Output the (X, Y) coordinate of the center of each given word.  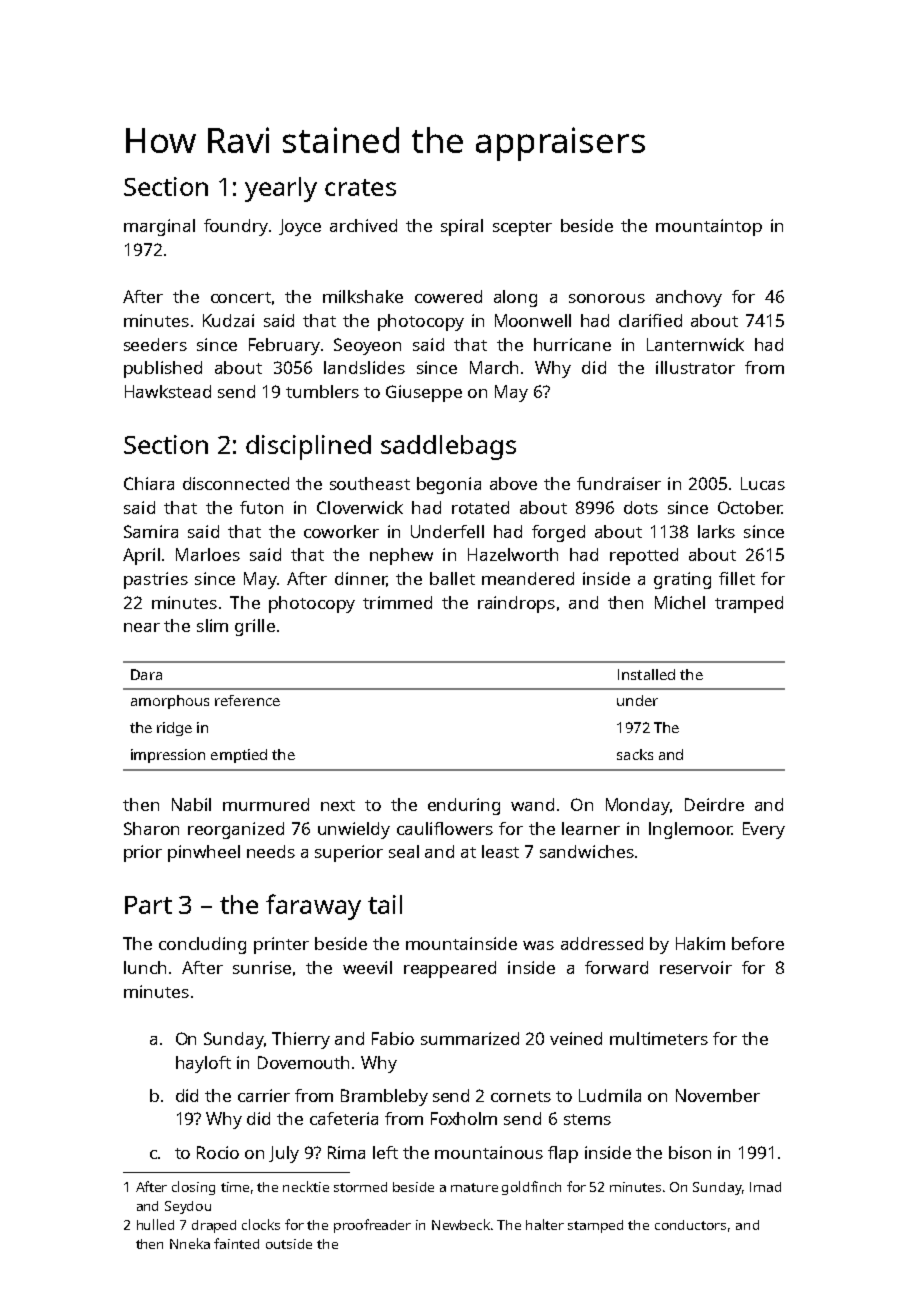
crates (360, 187)
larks (716, 531)
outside (289, 1244)
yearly (281, 189)
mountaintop (709, 227)
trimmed (397, 602)
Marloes (208, 554)
